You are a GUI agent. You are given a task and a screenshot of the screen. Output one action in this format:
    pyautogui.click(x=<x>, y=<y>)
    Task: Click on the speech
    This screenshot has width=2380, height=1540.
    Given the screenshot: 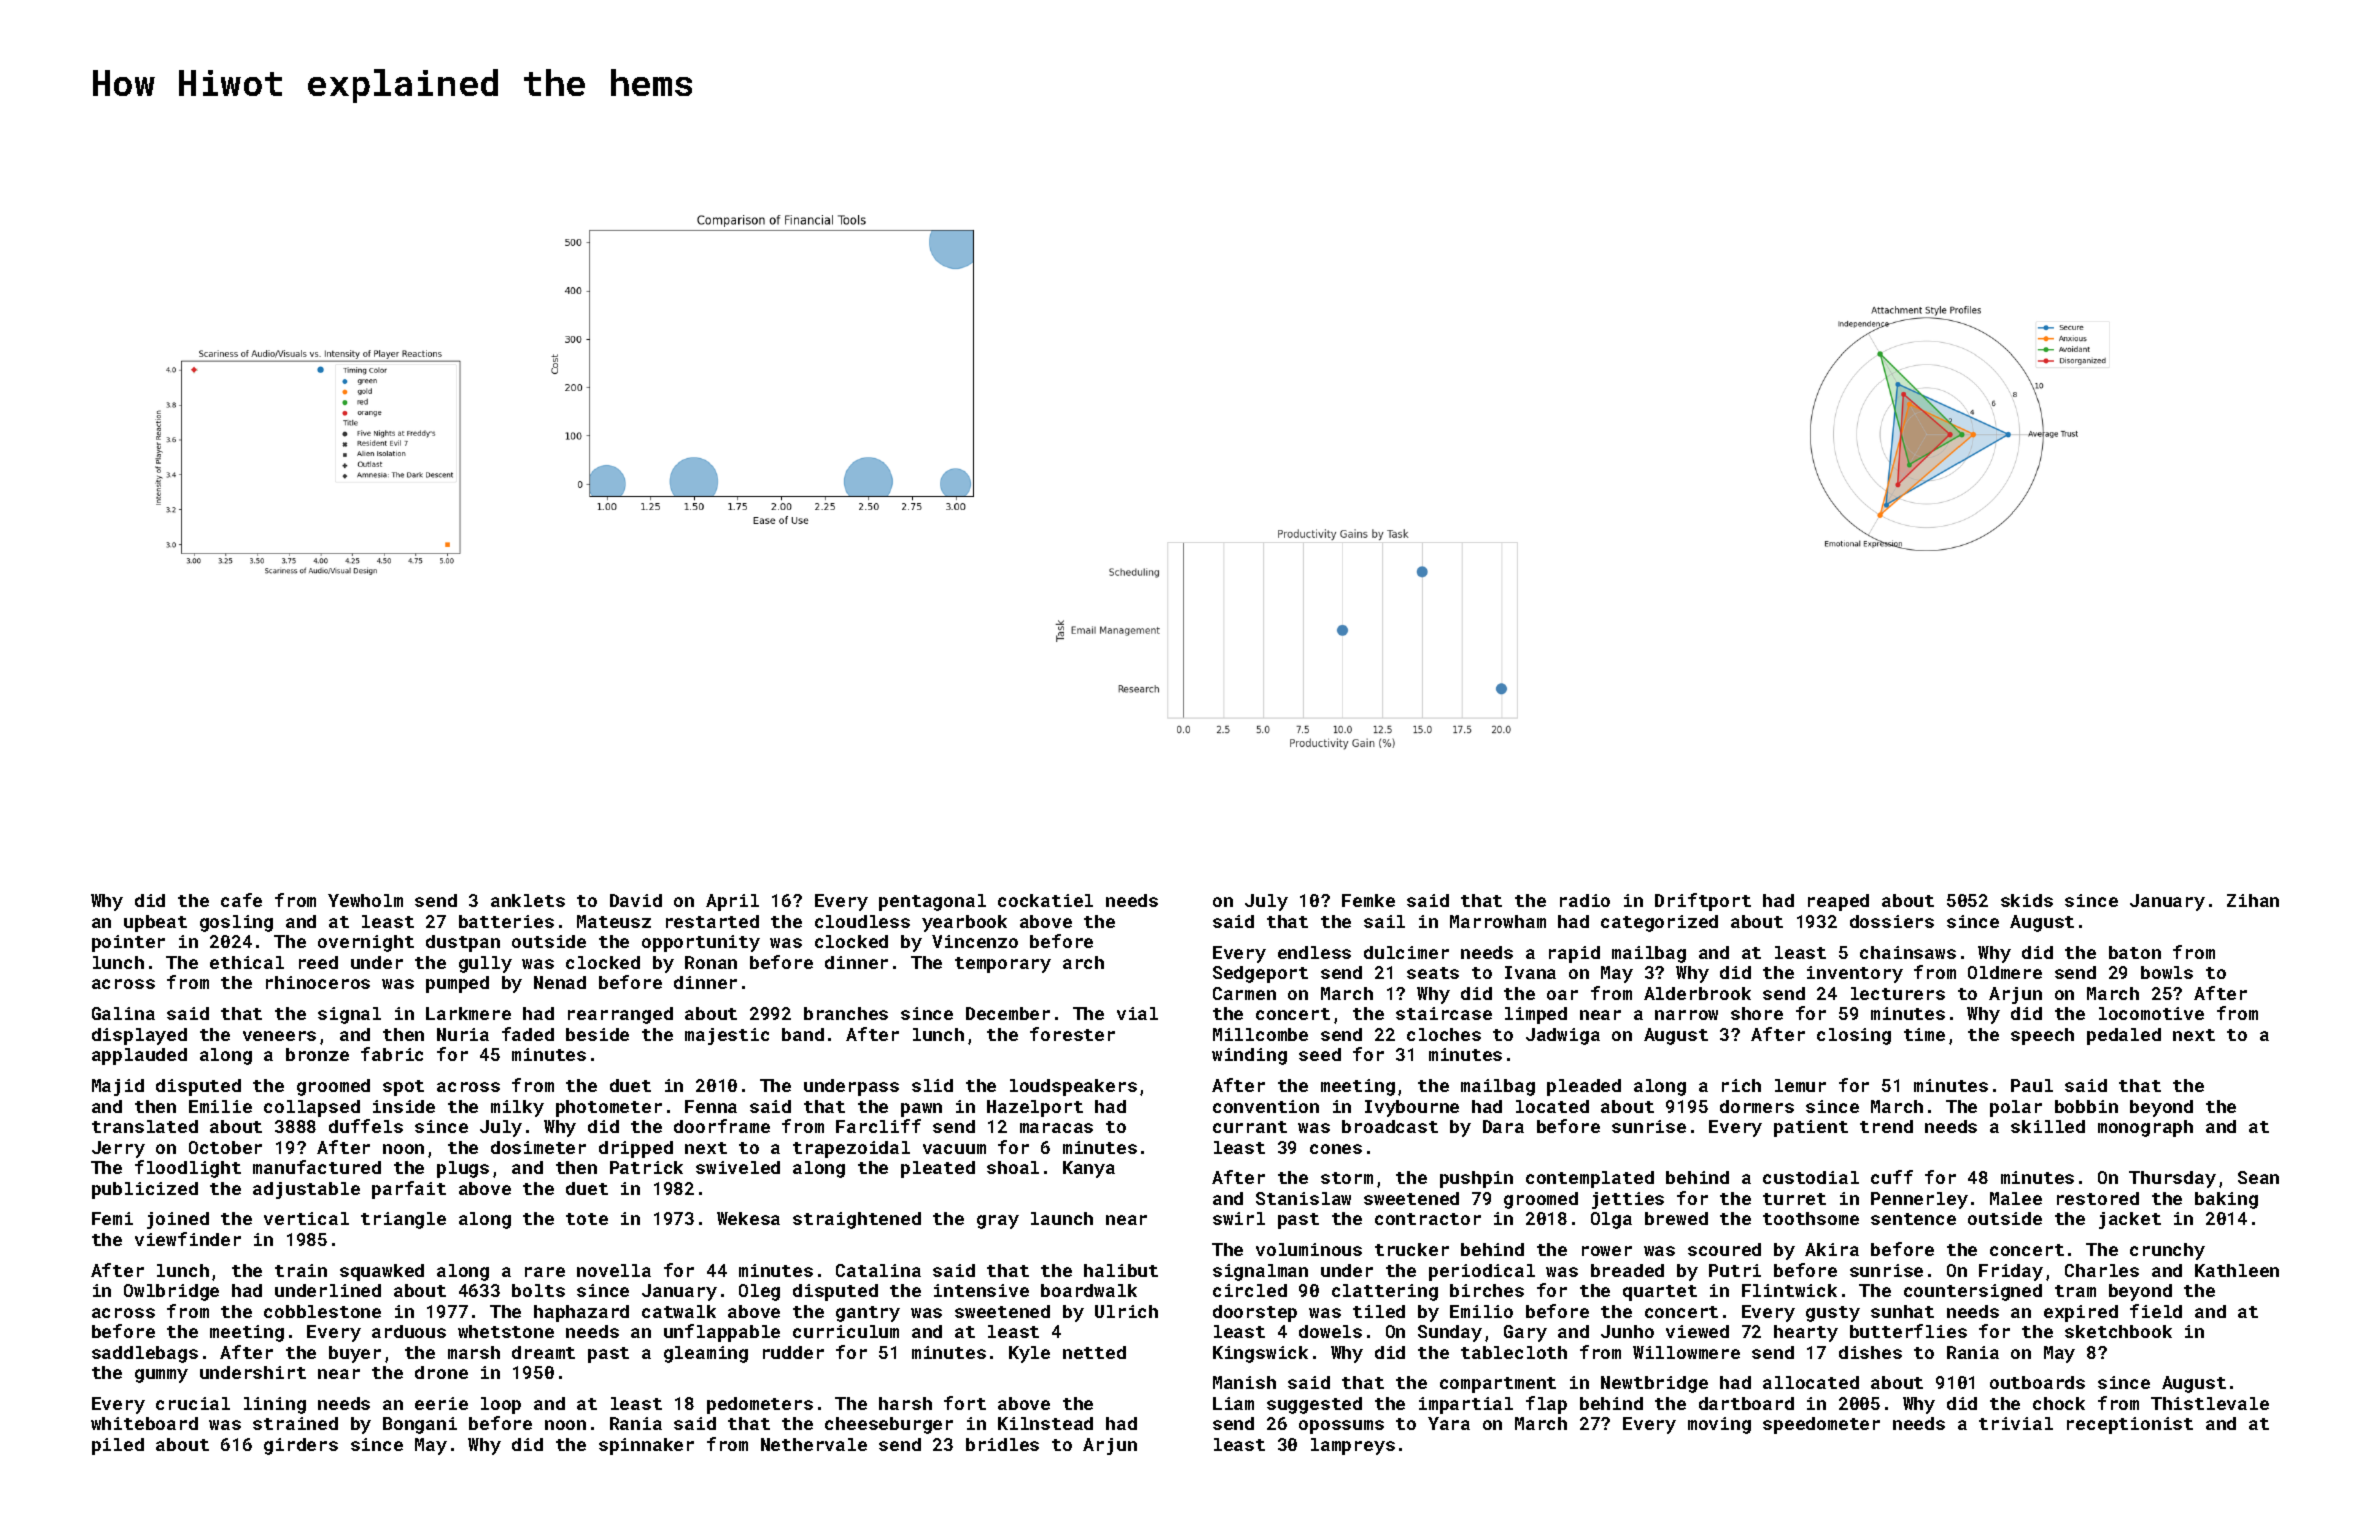 What is the action you would take?
    pyautogui.click(x=2042, y=1036)
